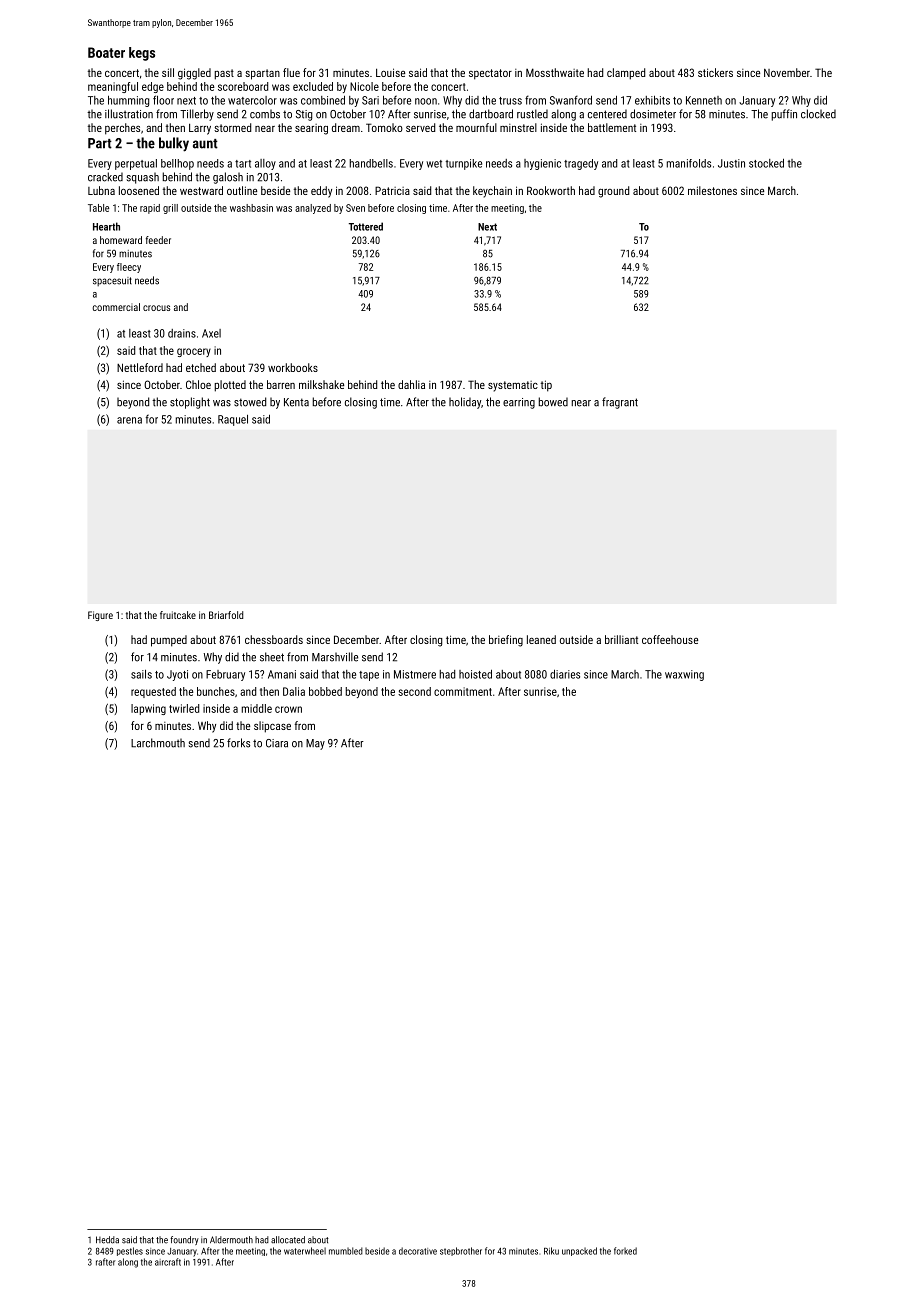  Describe the element at coordinates (625, 1251) in the document. I see `forked` at that location.
